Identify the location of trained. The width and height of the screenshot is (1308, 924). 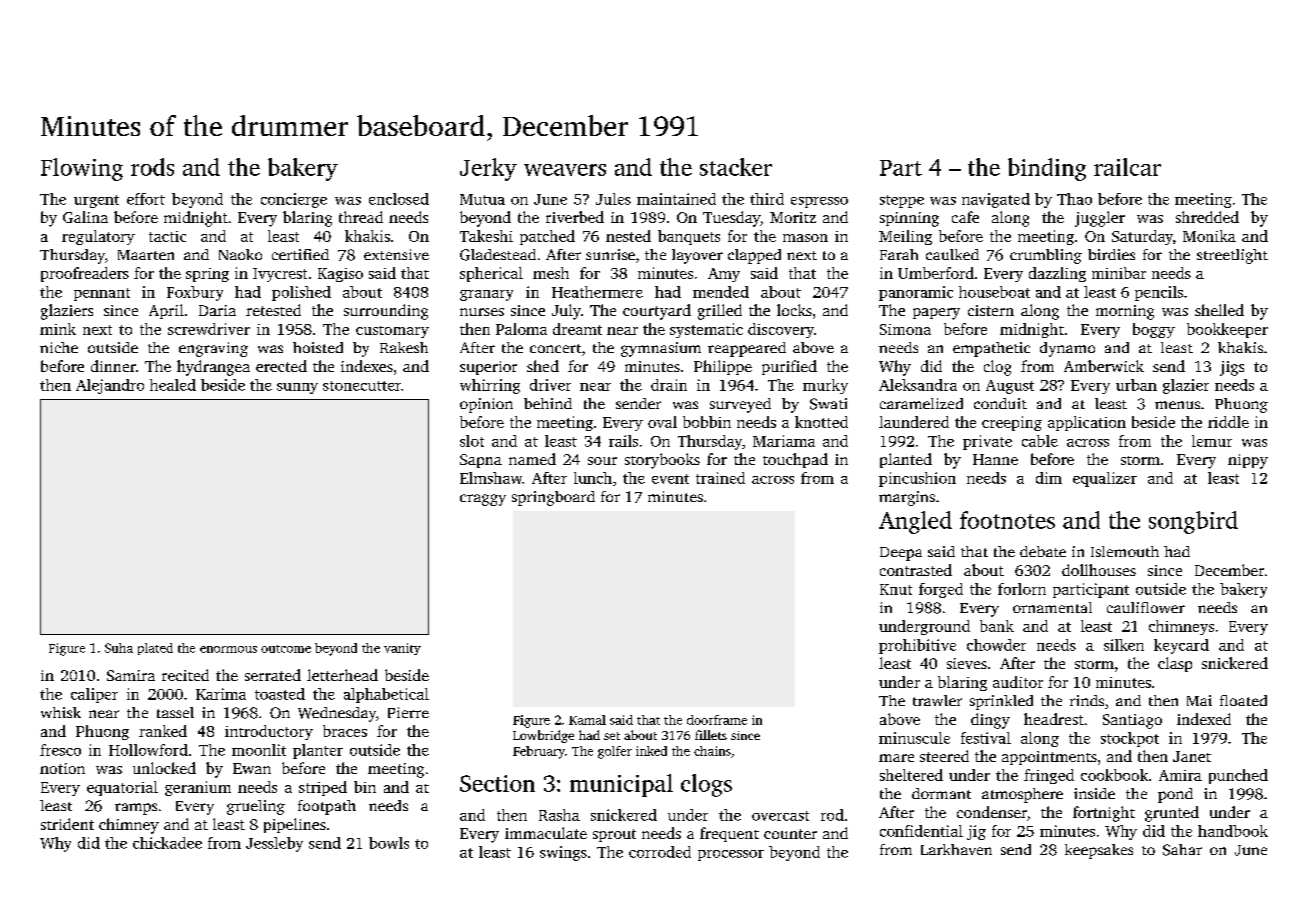
(720, 478).
